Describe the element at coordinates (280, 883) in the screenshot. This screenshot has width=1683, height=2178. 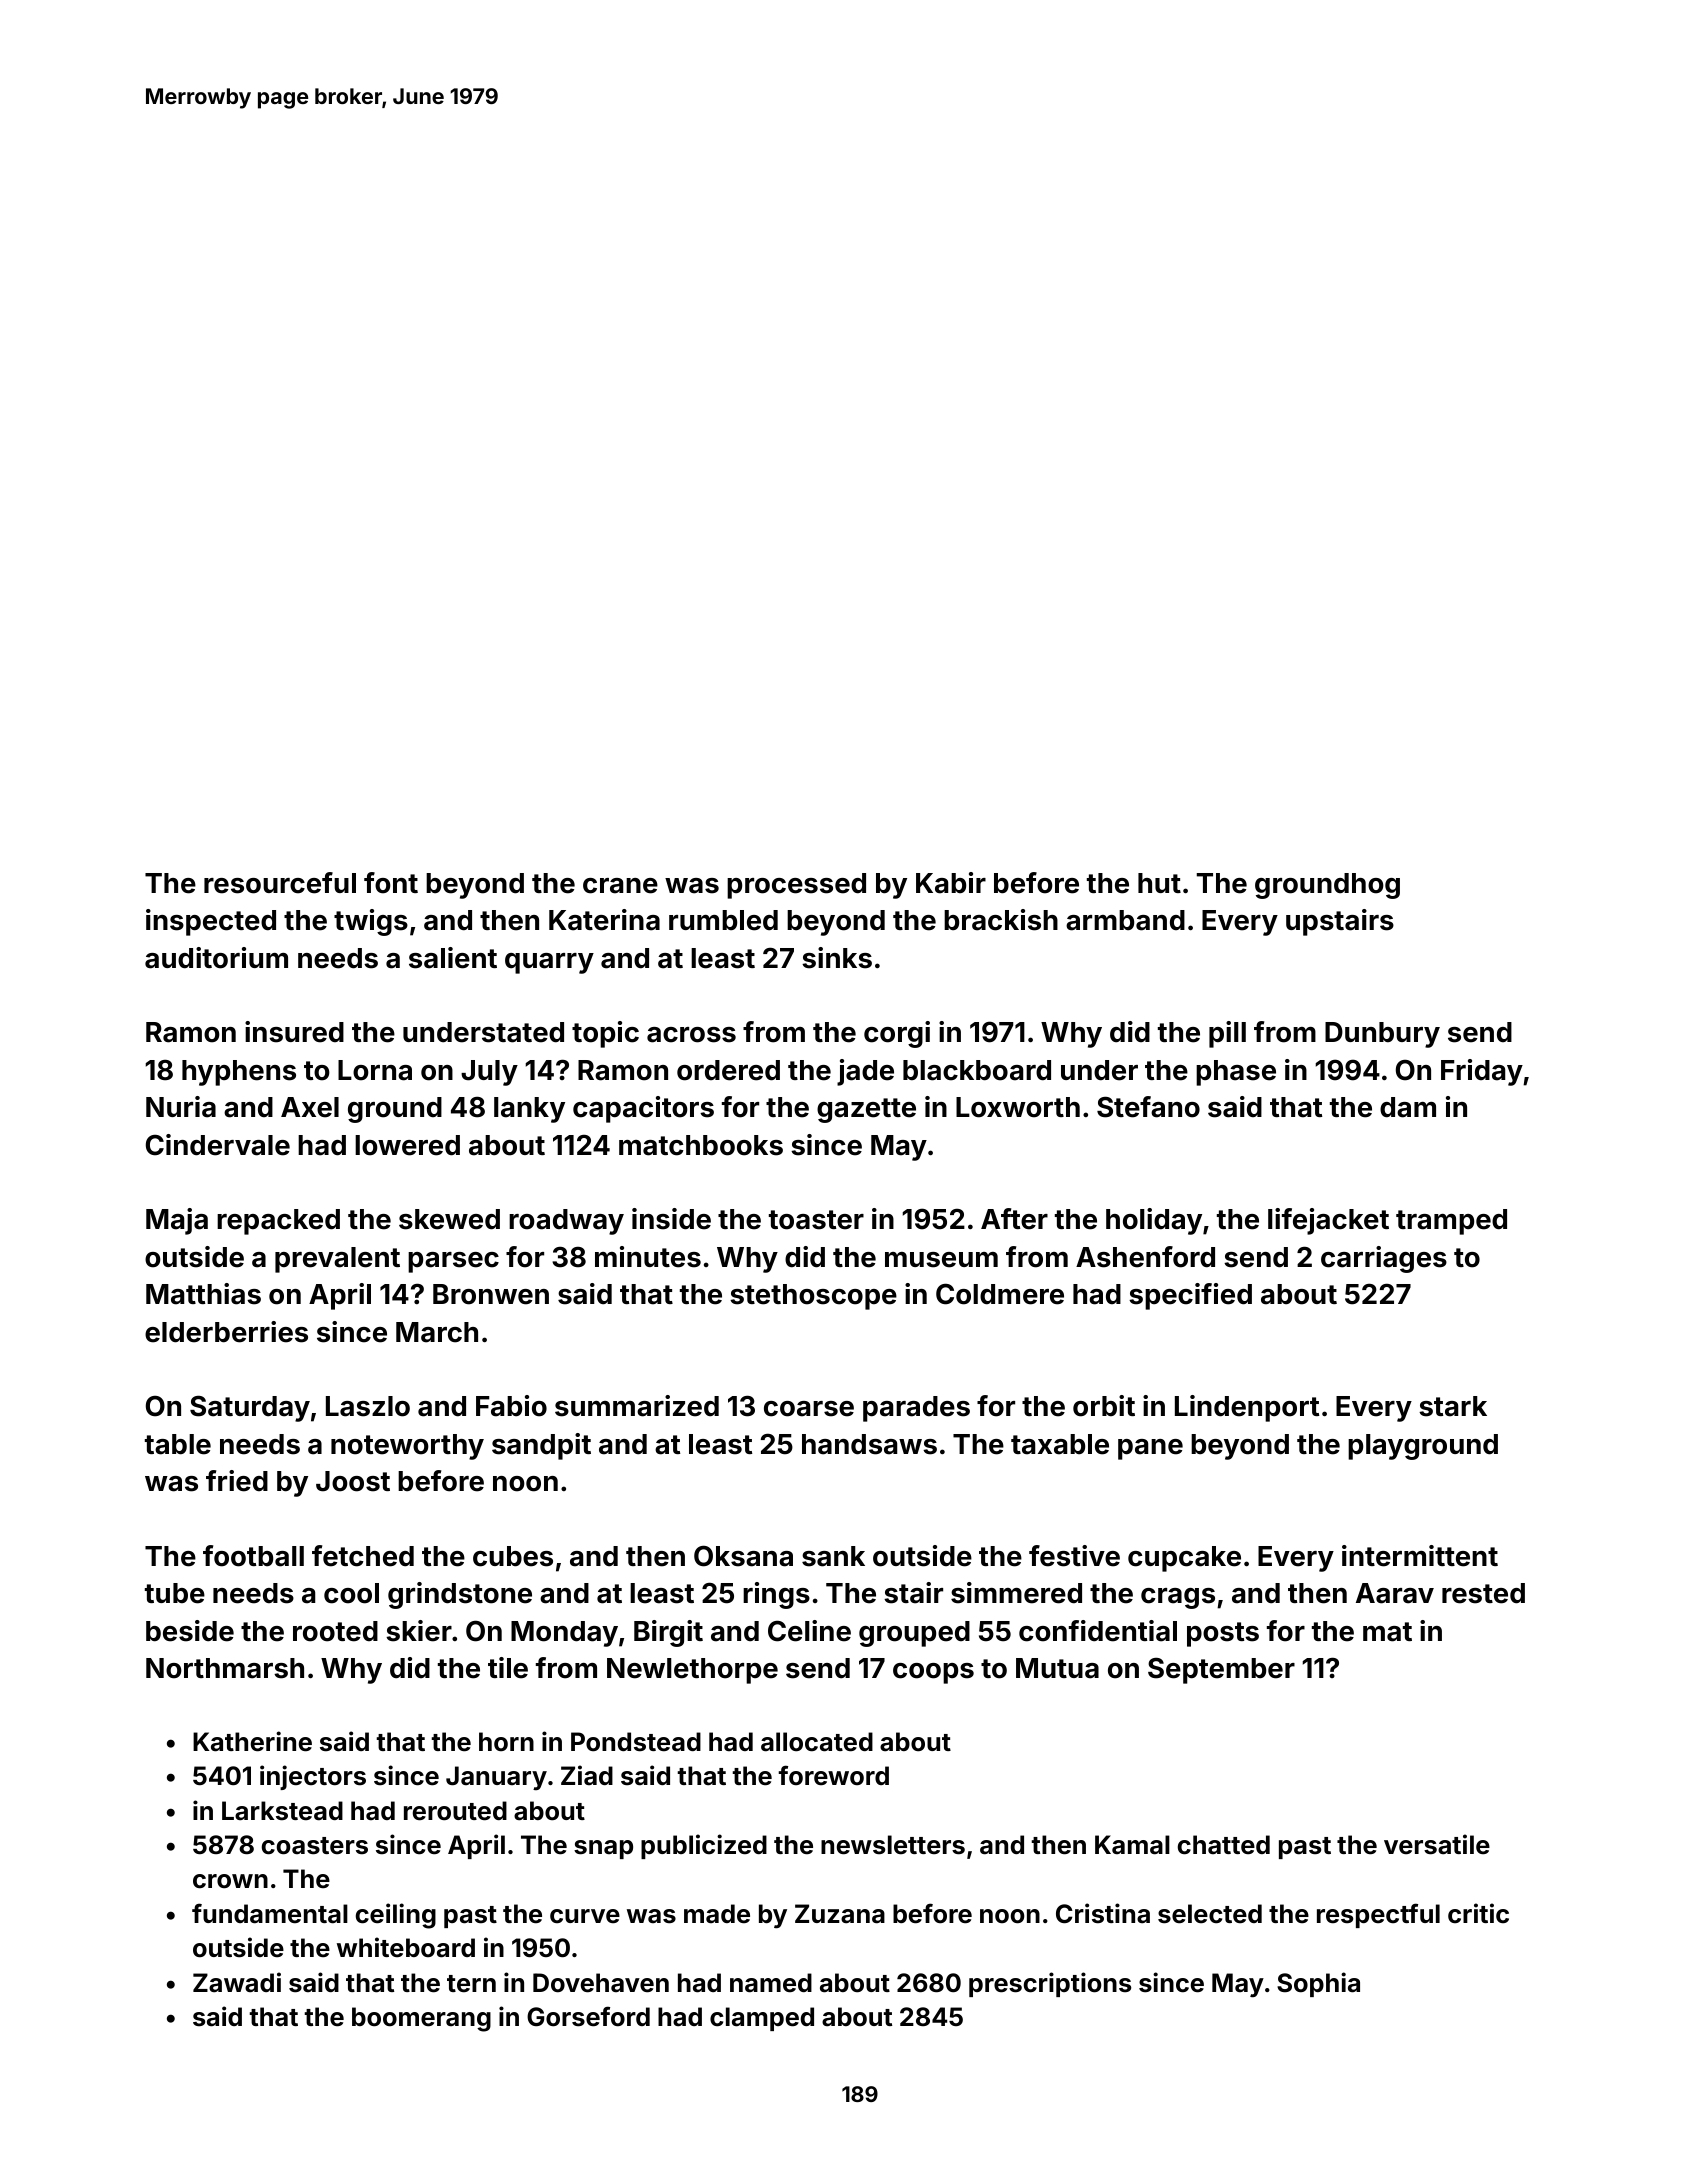
I see `resourceful` at that location.
